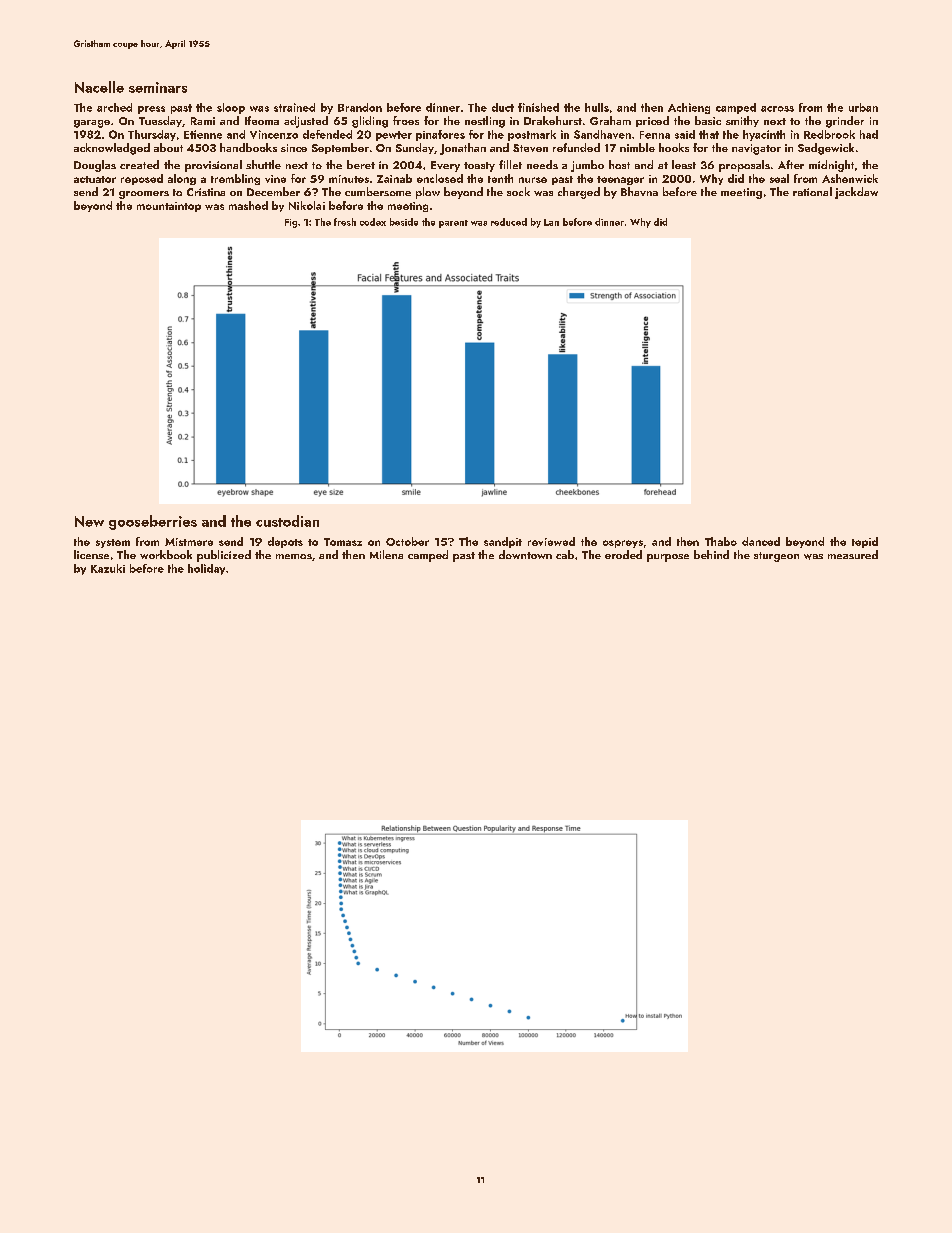  What do you see at coordinates (853, 554) in the screenshot?
I see `measured` at bounding box center [853, 554].
